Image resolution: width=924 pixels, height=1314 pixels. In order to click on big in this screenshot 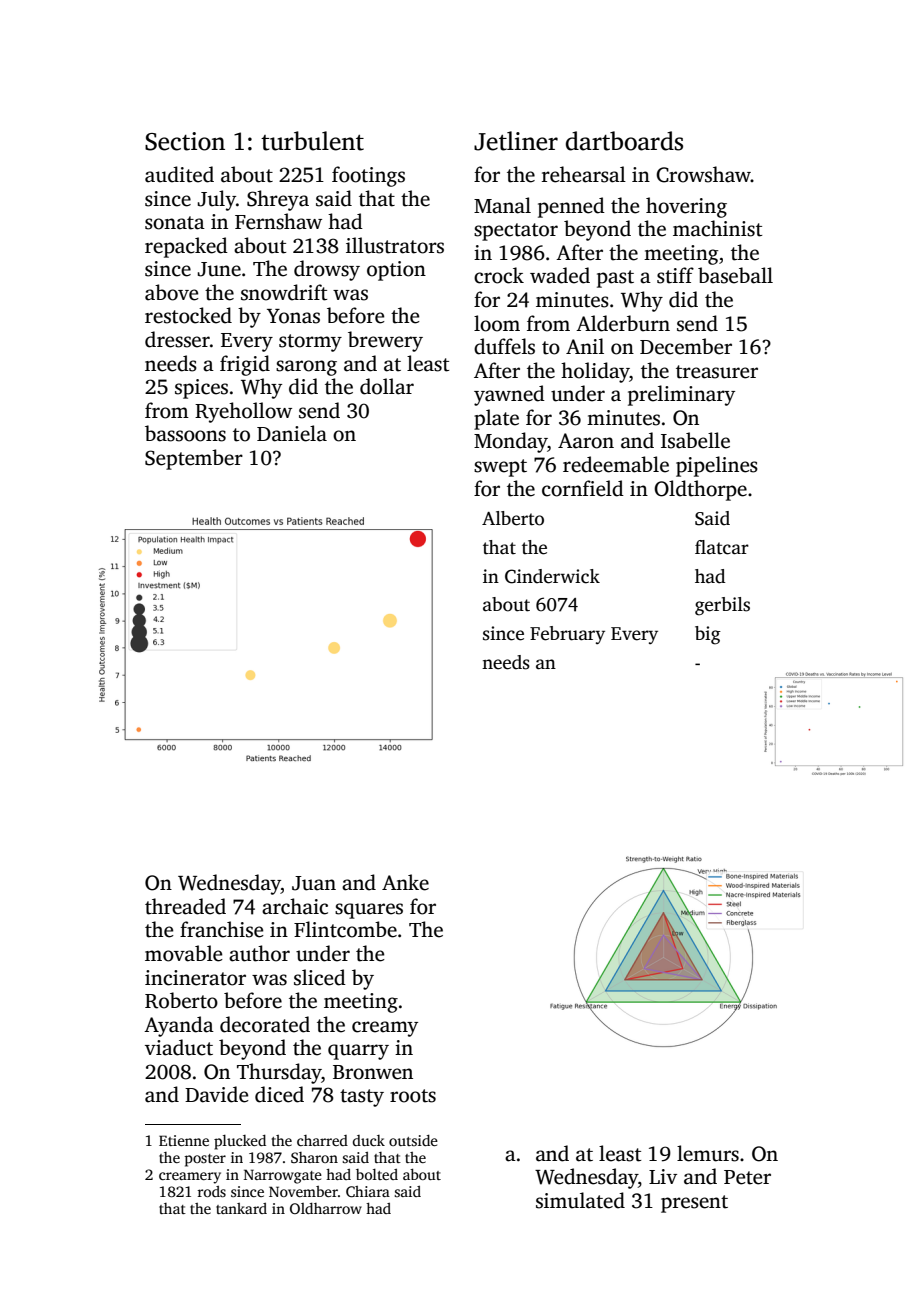, I will do `click(708, 635)`.
